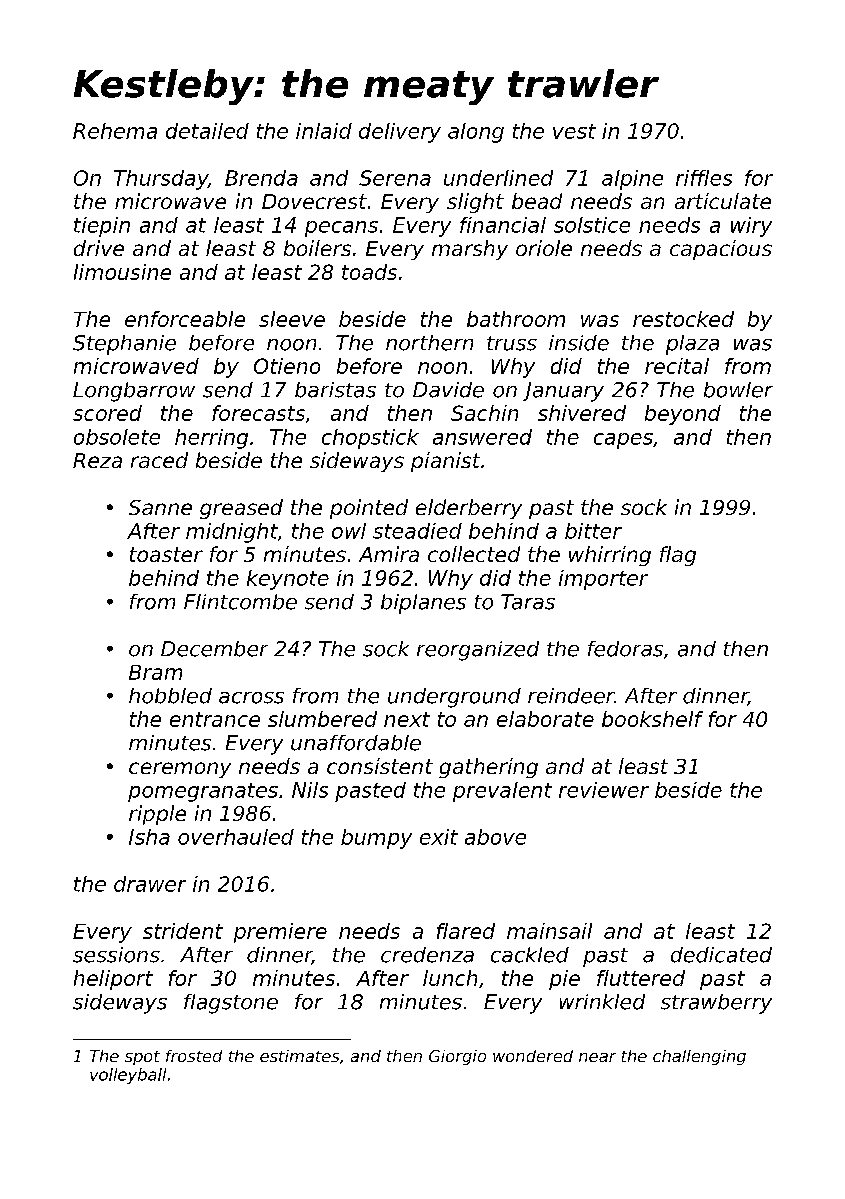 The image size is (845, 1199). Describe the element at coordinates (623, 441) in the screenshot. I see `capes` at that location.
